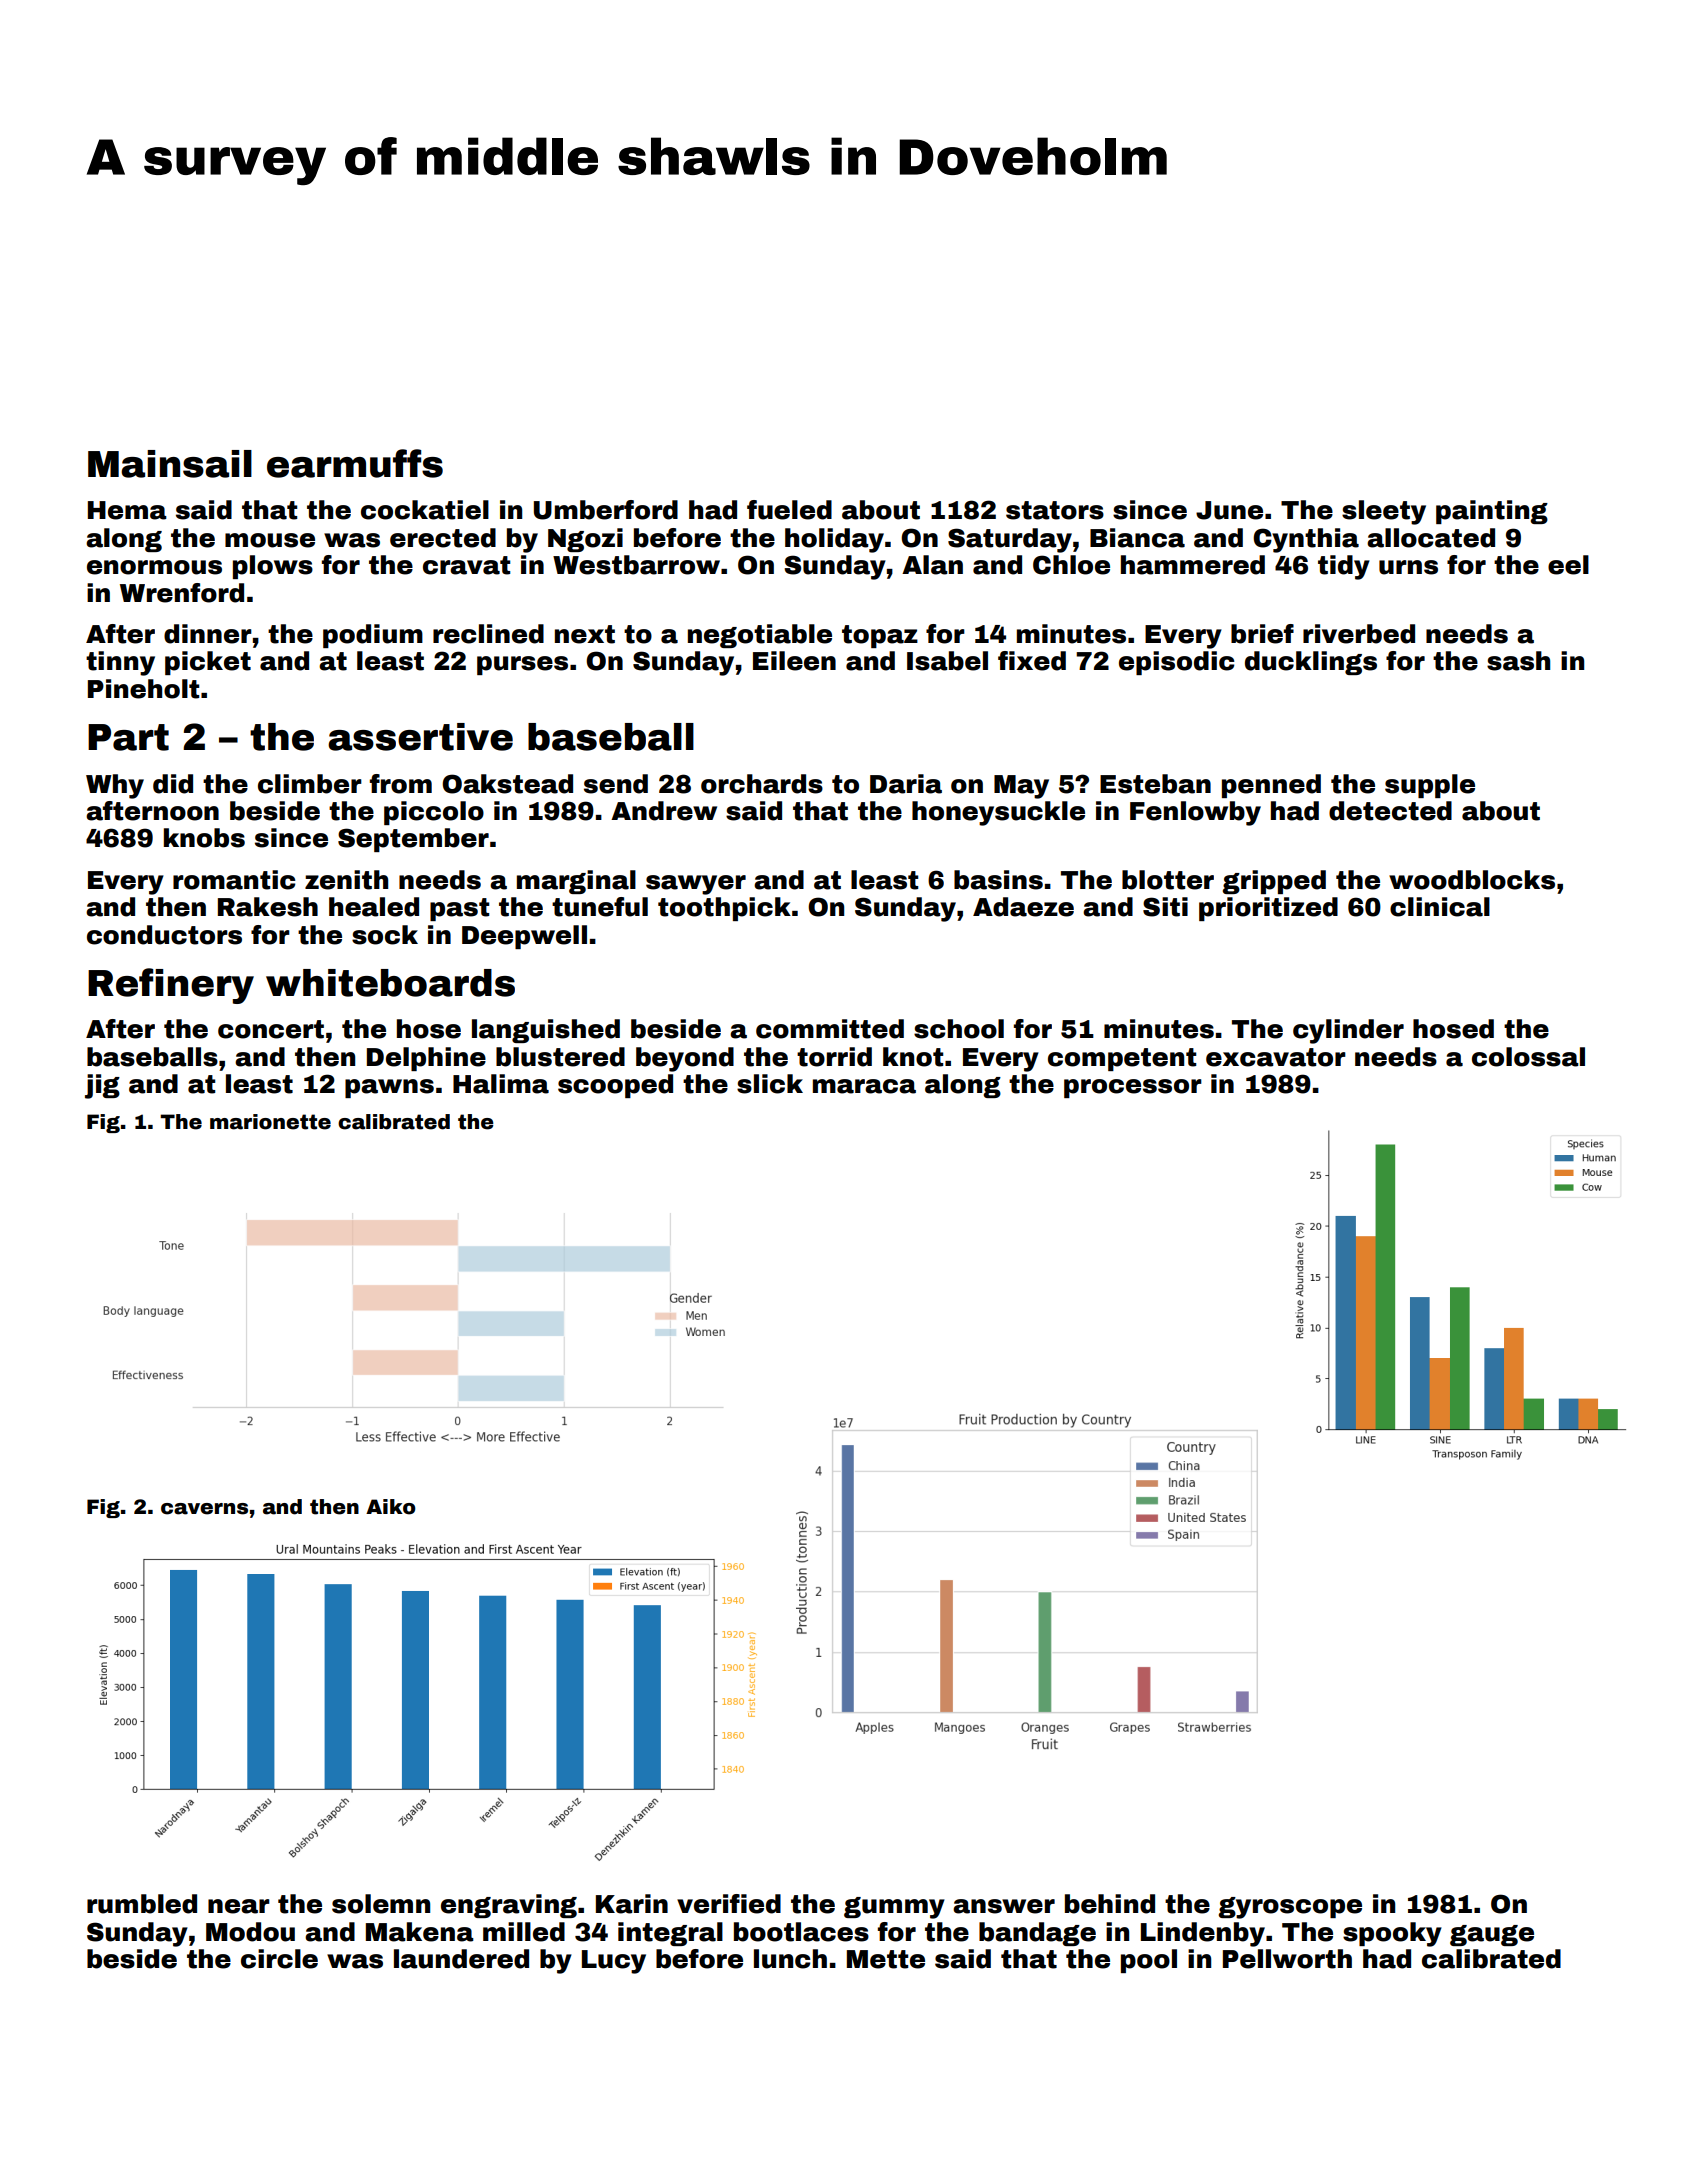 Image resolution: width=1683 pixels, height=2178 pixels. What do you see at coordinates (142, 1904) in the screenshot?
I see `rumbled` at bounding box center [142, 1904].
